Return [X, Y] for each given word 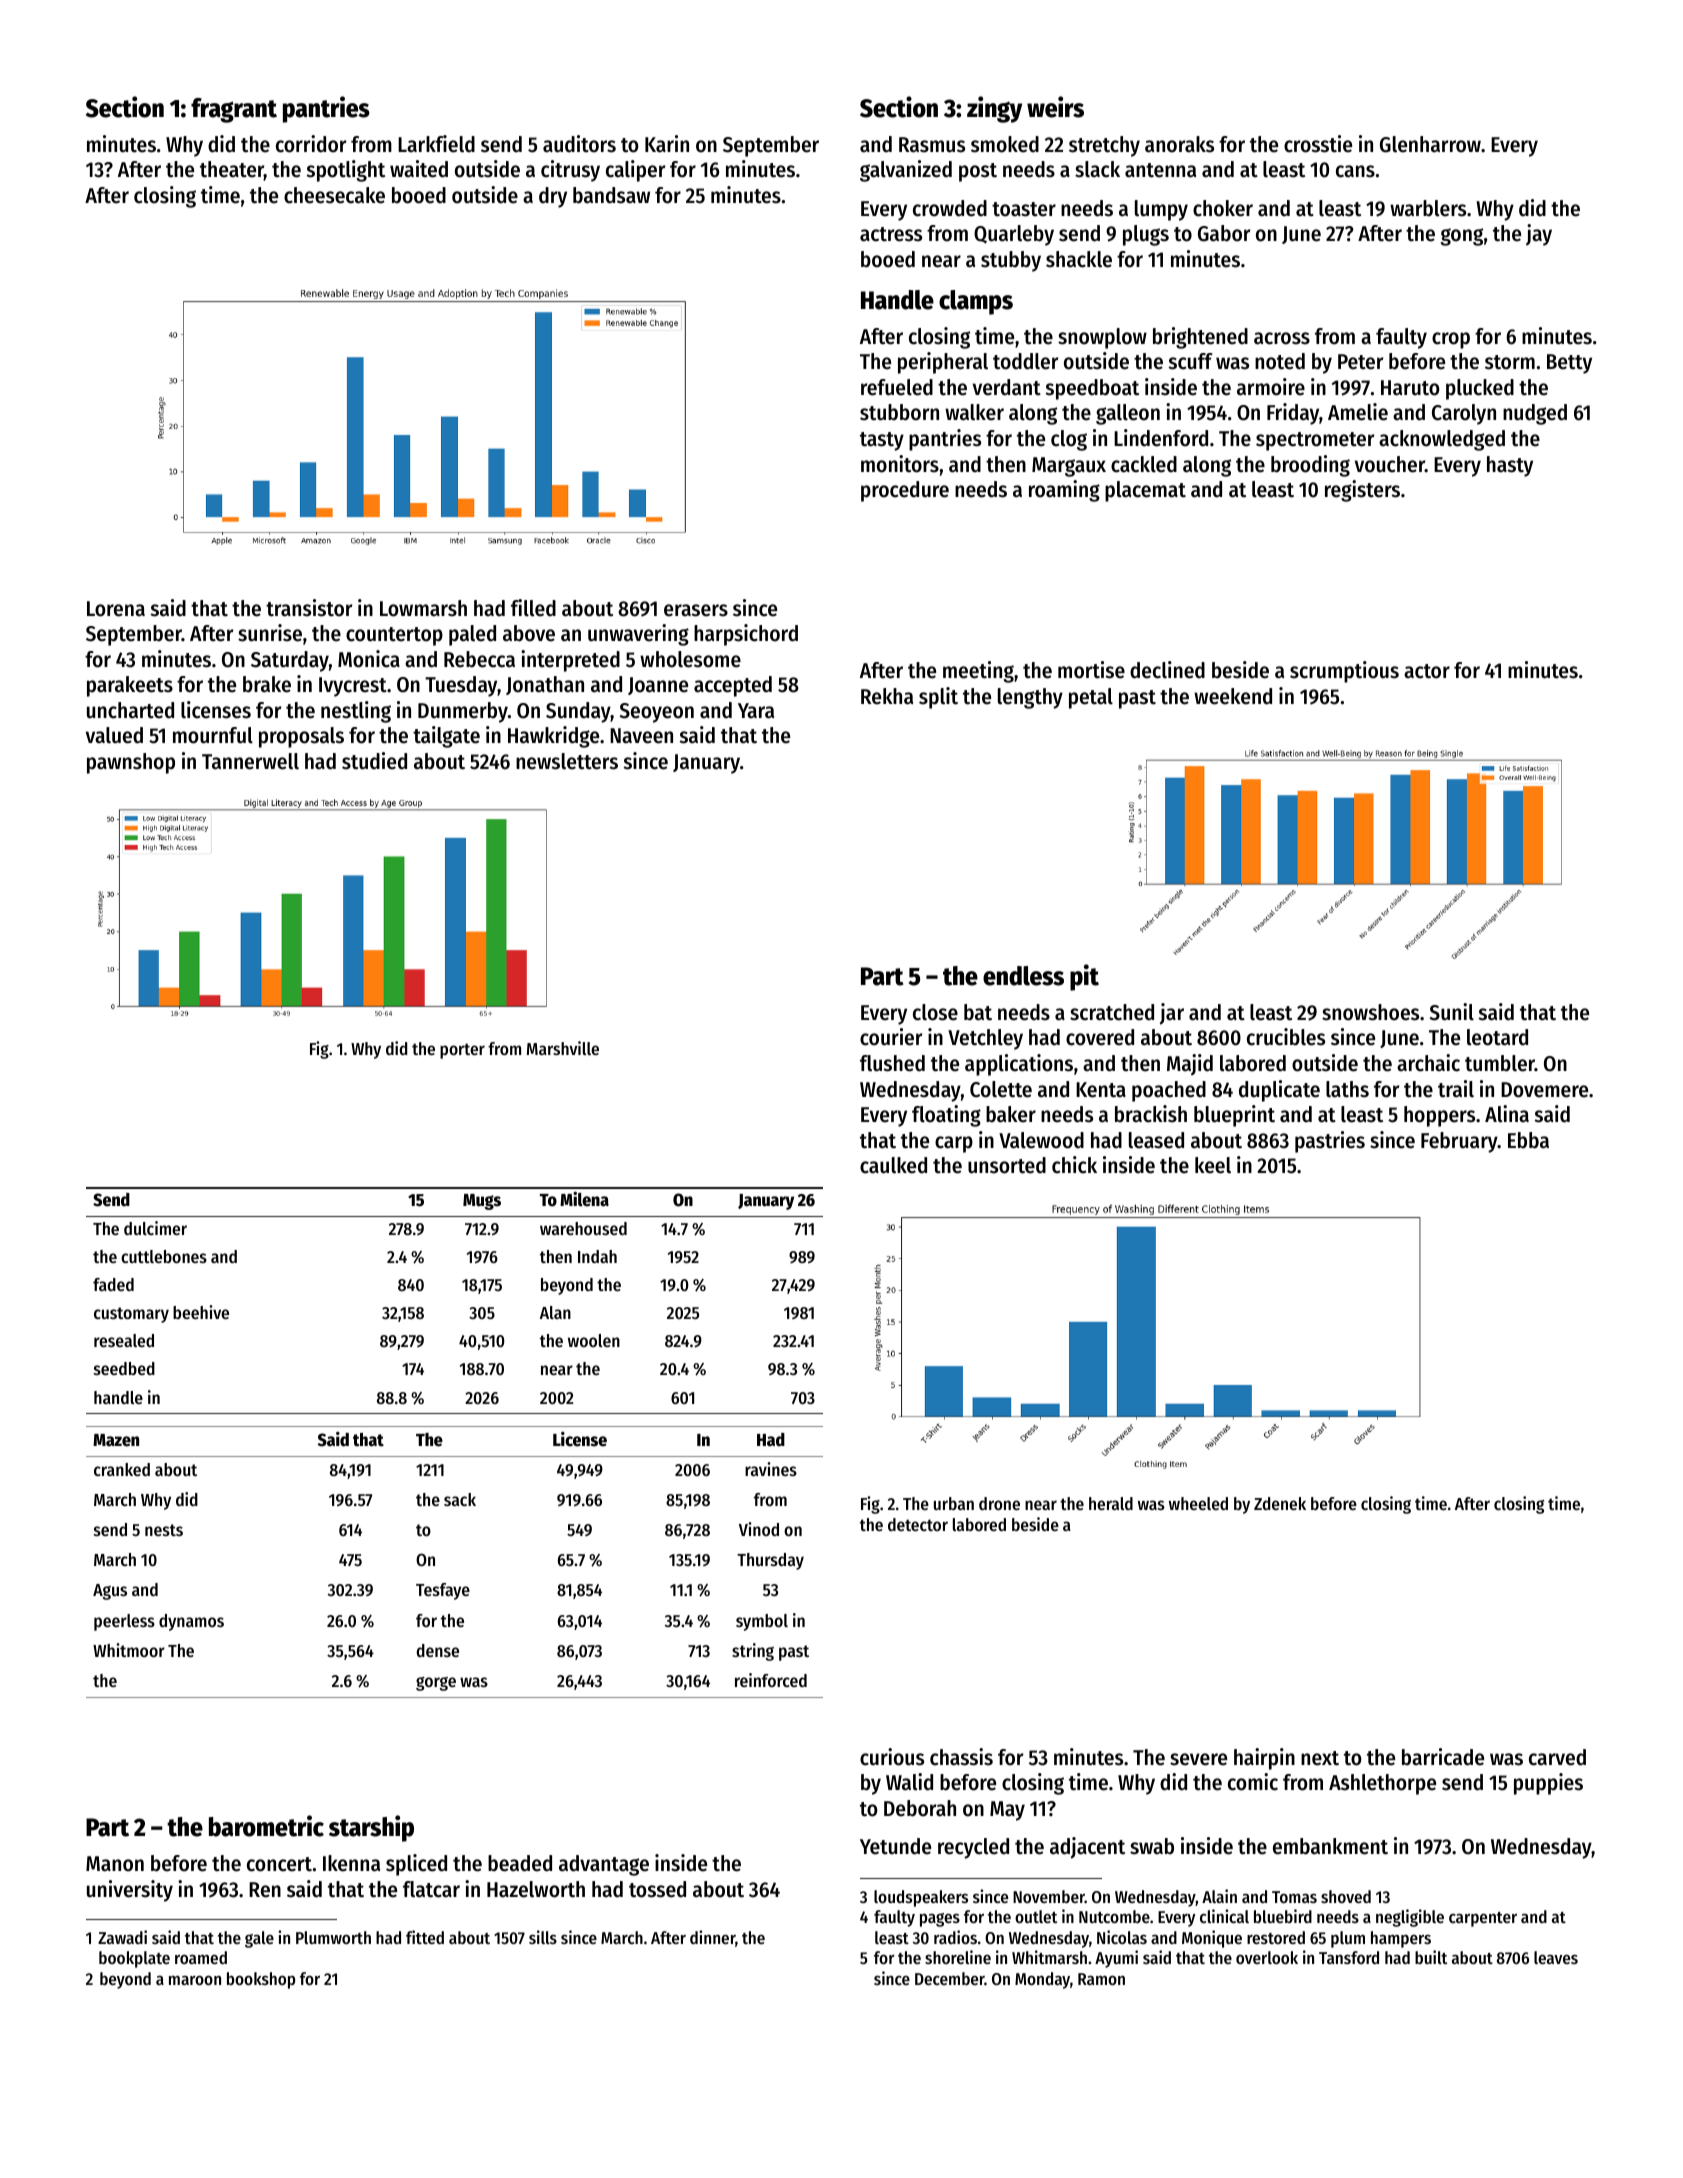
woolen [594, 1340]
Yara [756, 711]
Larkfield [436, 144]
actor [1427, 671]
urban [954, 1503]
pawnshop [131, 763]
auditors [579, 144]
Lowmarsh [423, 608]
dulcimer [155, 1228]
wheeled [1198, 1503]
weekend [1233, 696]
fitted [425, 1937]
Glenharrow [1430, 144]
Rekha [887, 696]
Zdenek [1280, 1503]
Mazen [116, 1440]
